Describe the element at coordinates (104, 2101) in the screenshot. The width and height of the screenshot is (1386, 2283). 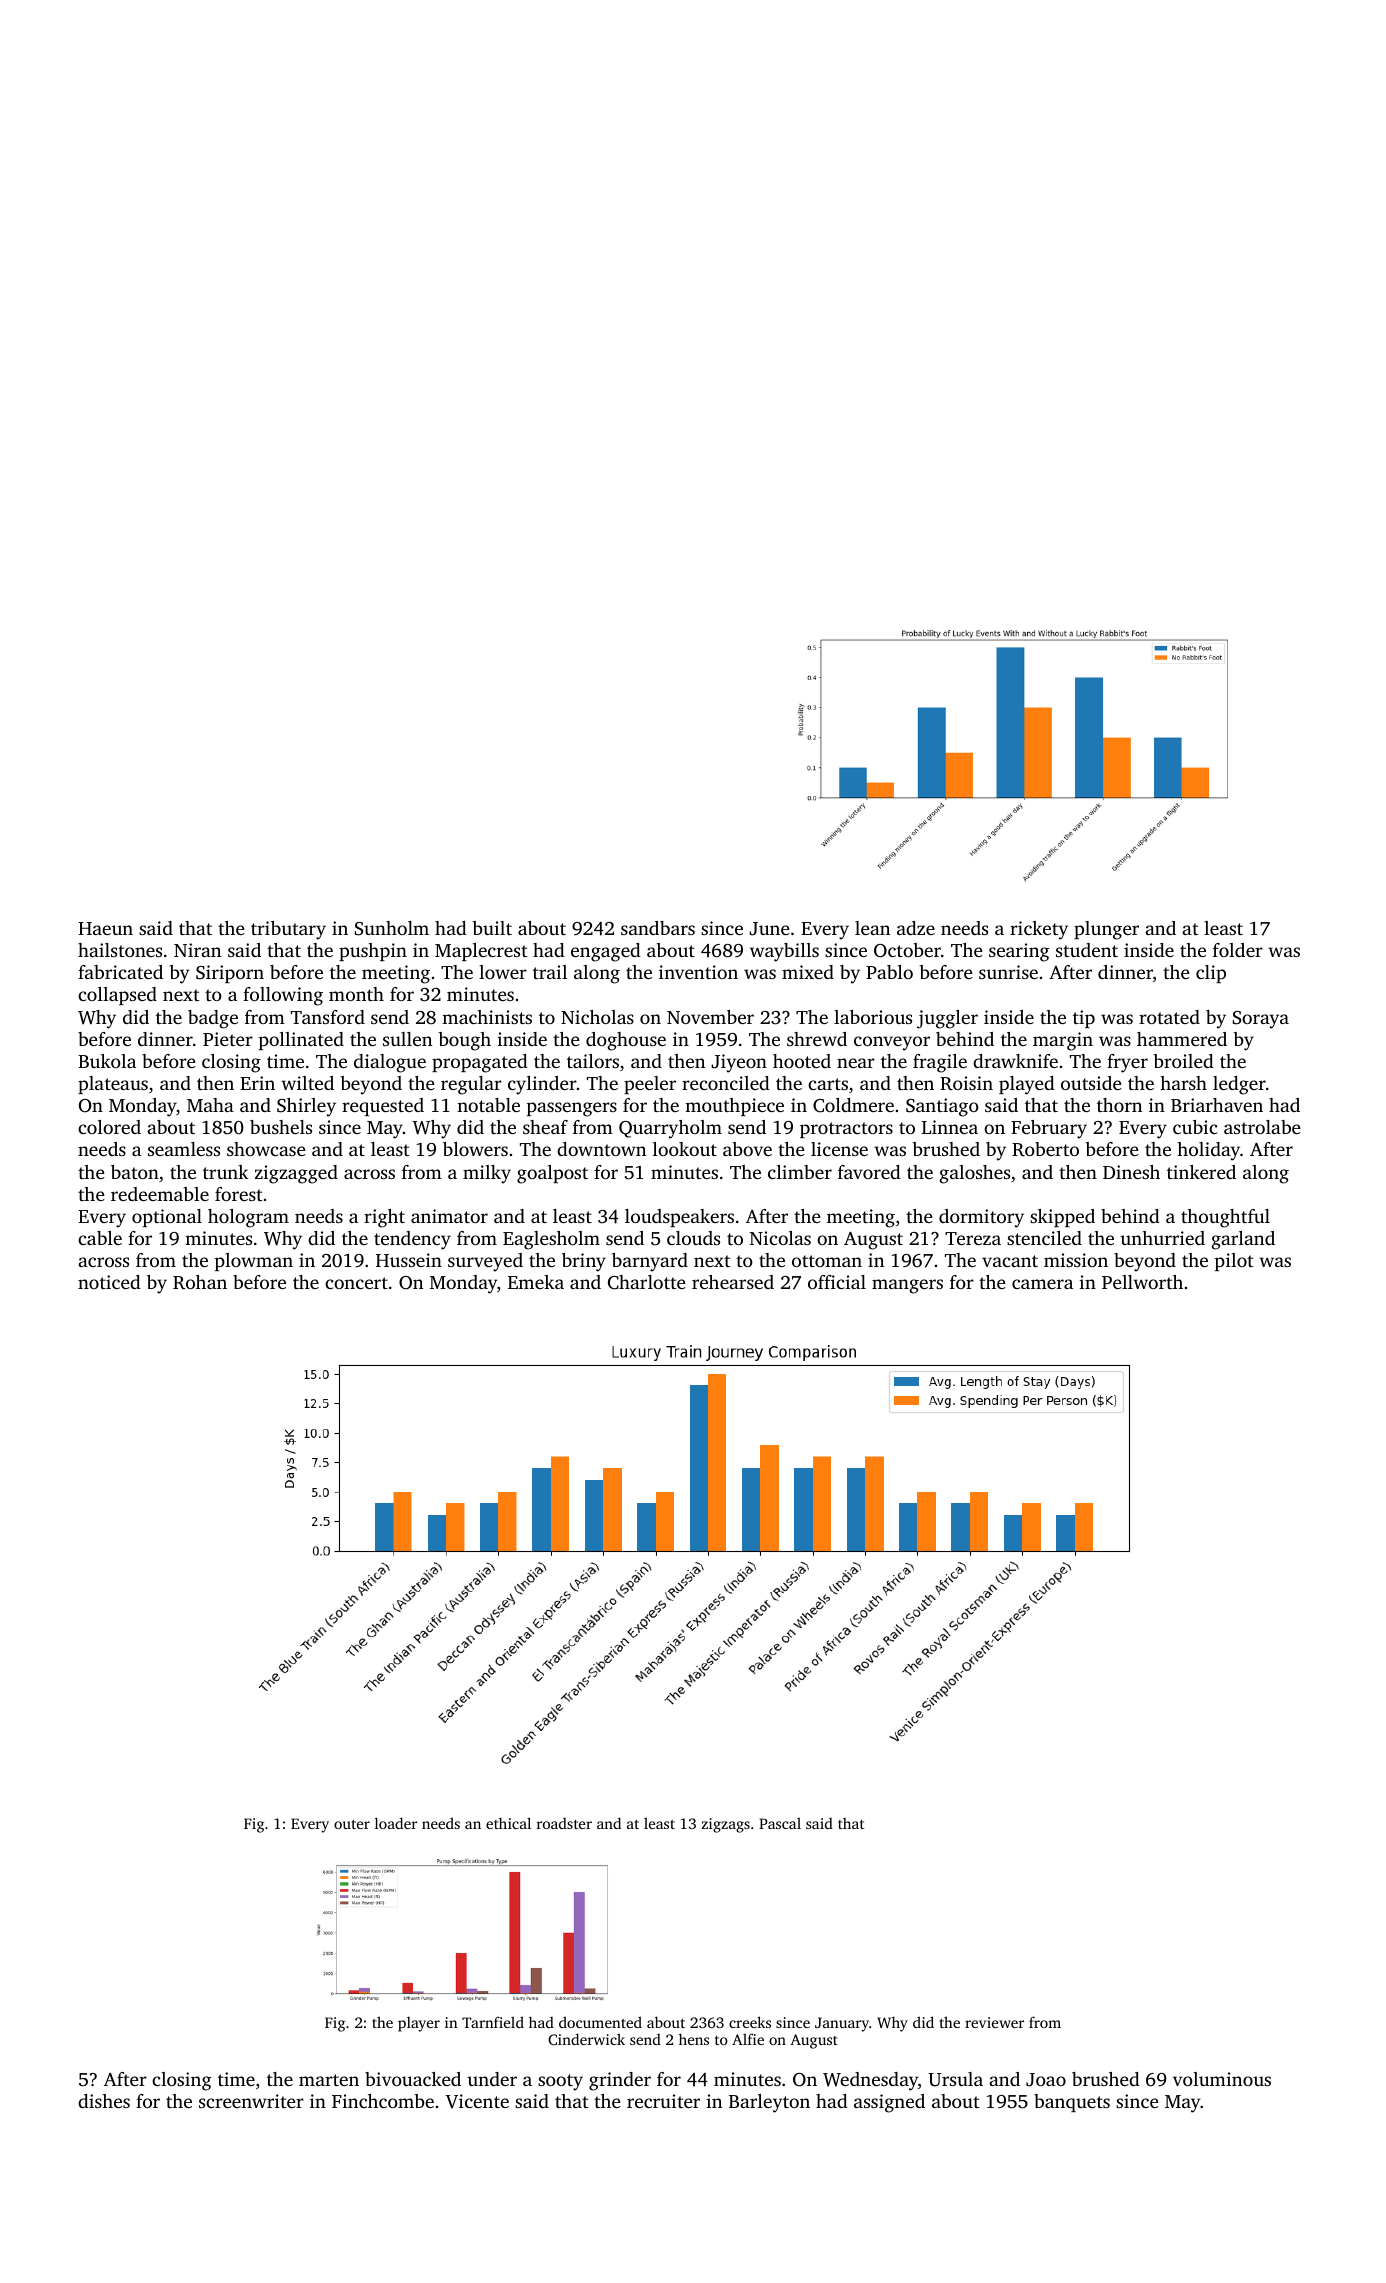
I see `dishes` at that location.
